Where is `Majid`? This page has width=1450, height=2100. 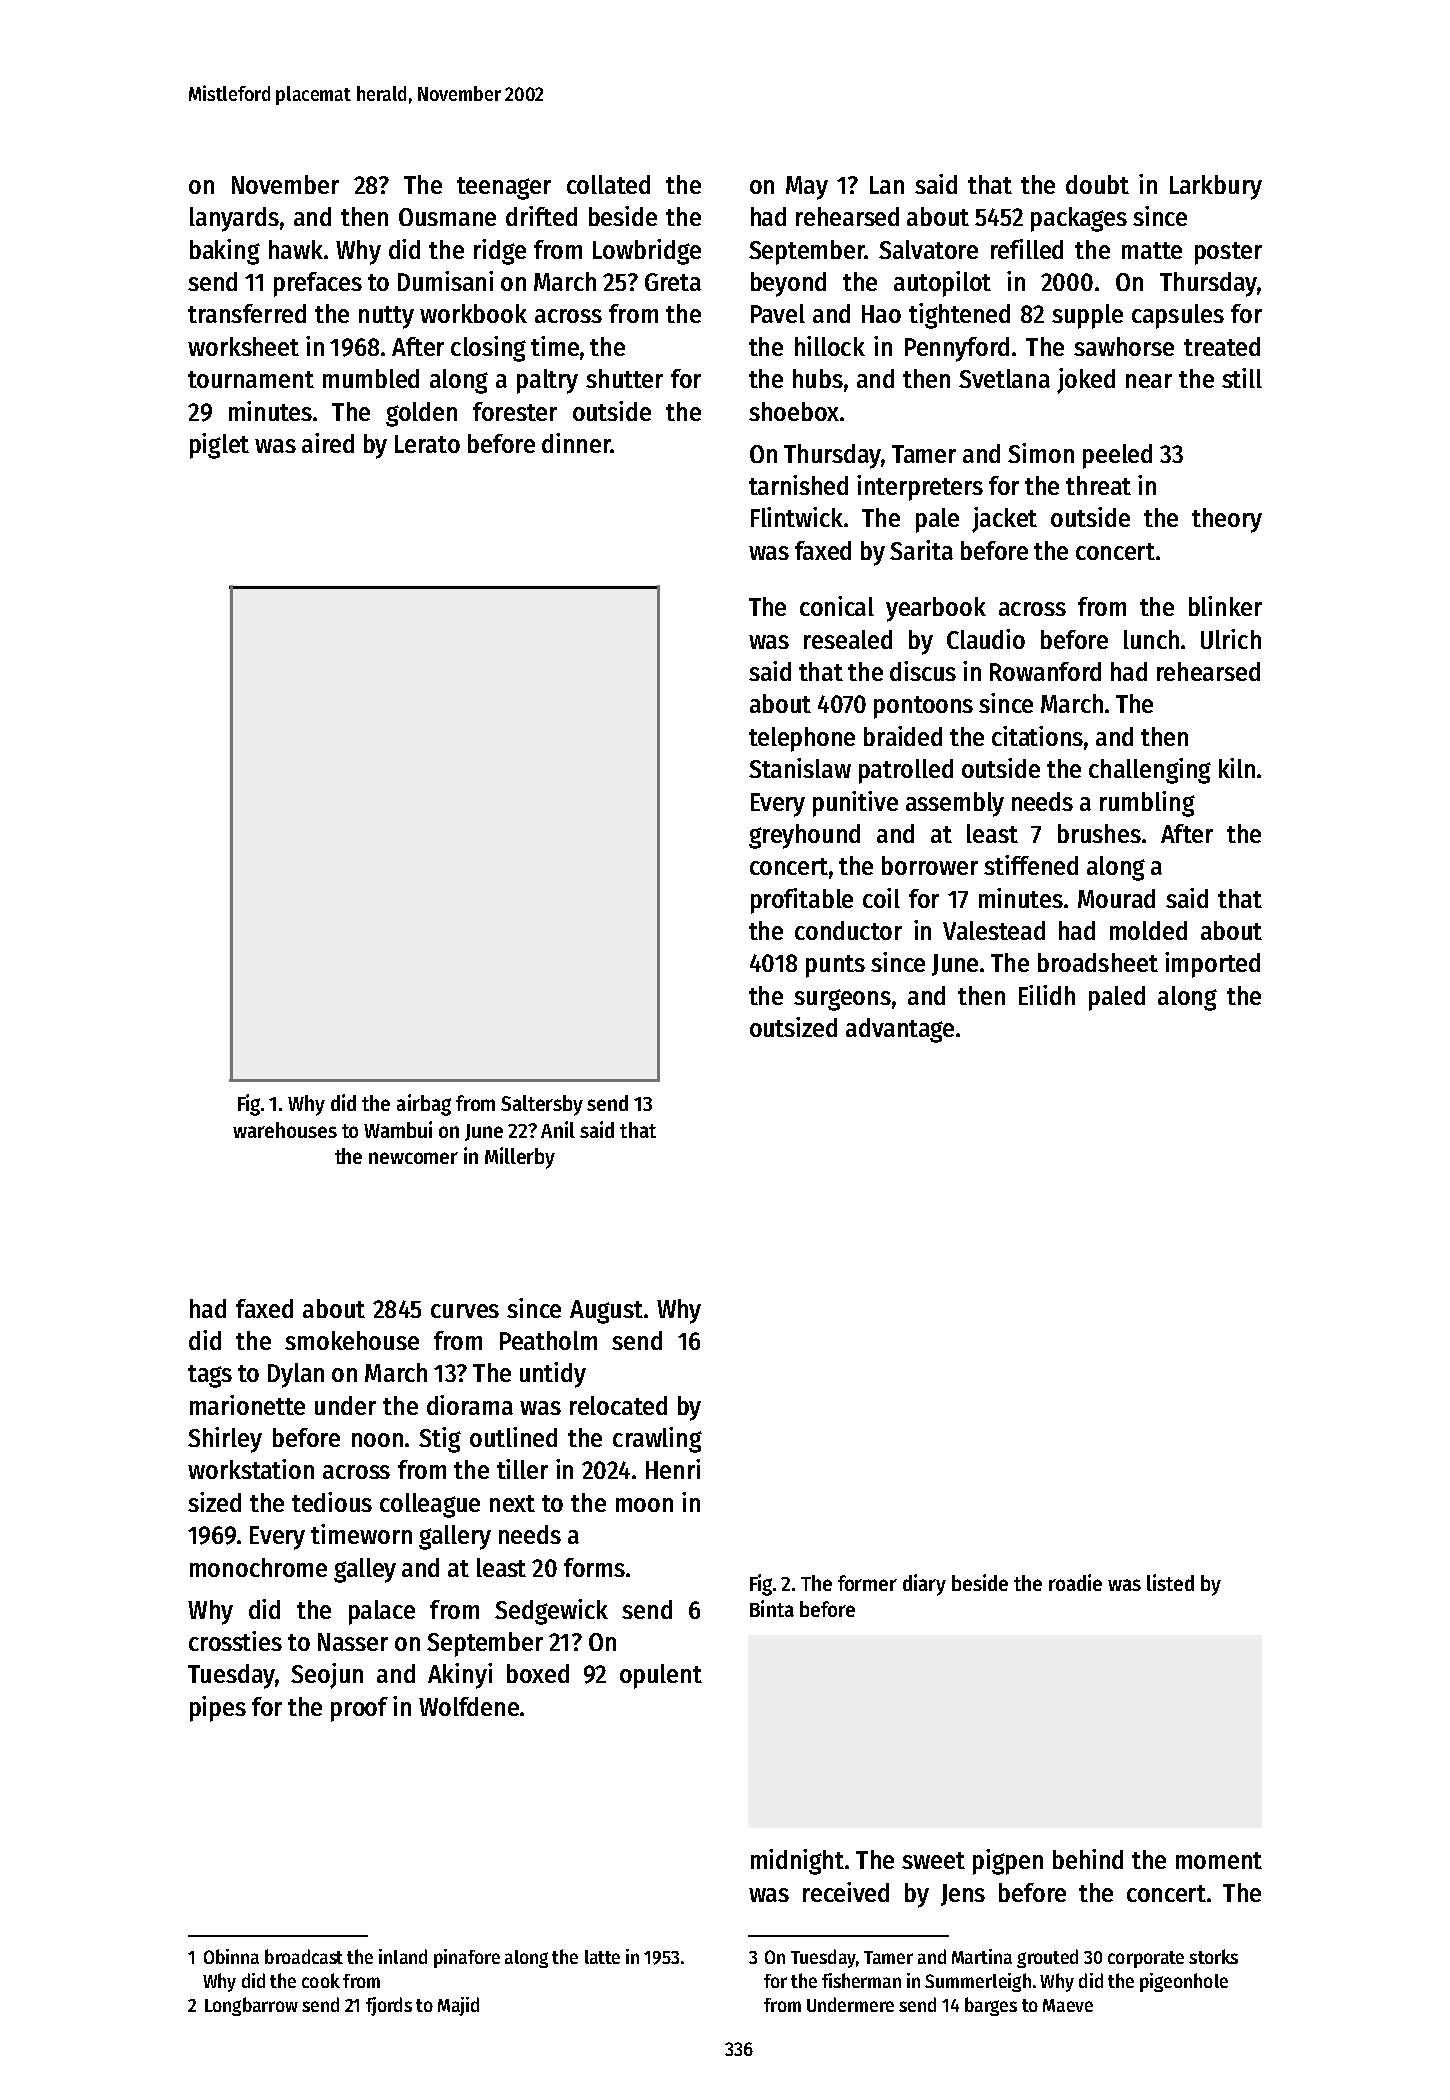 Majid is located at coordinates (458, 2006).
